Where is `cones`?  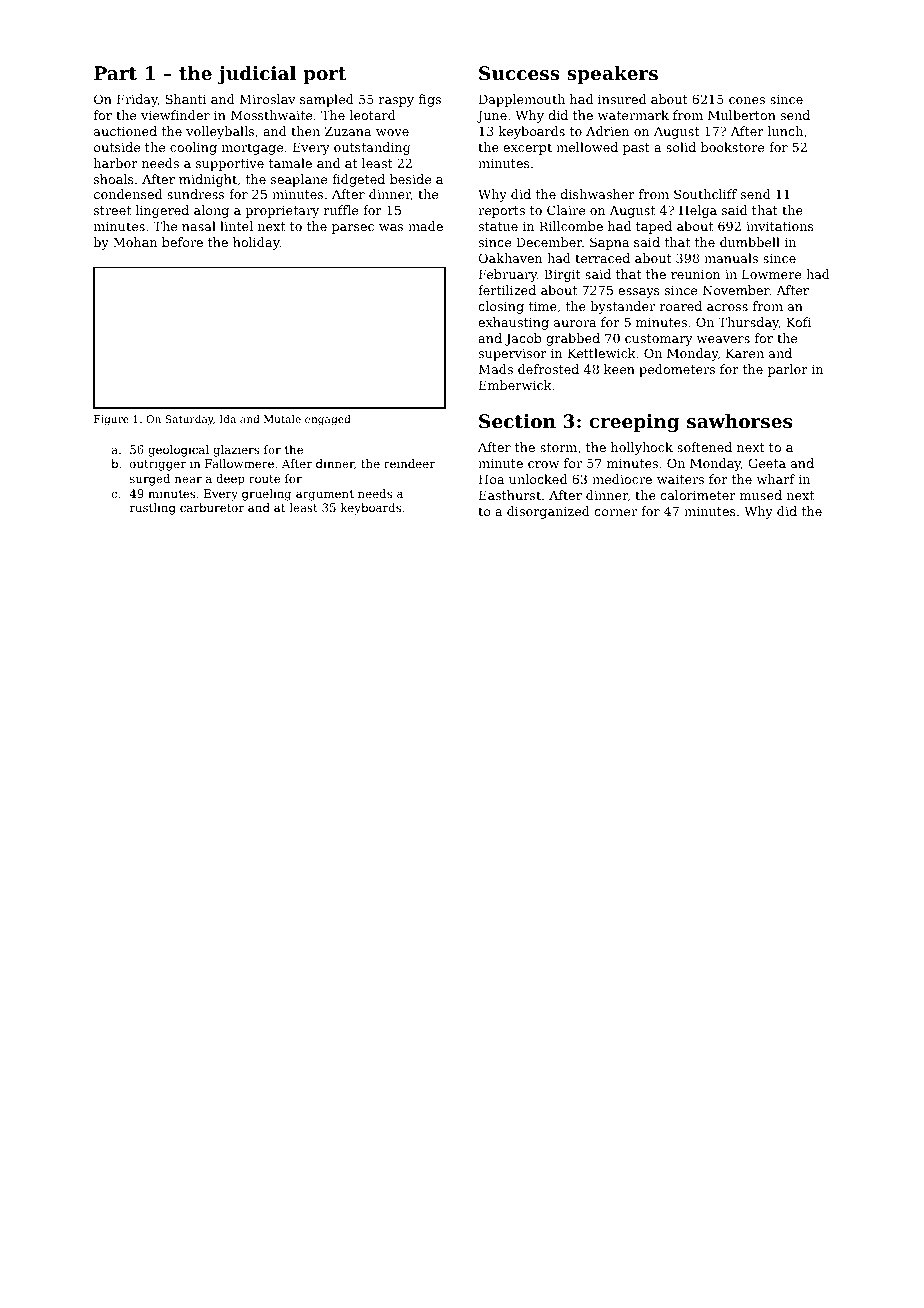 cones is located at coordinates (747, 100).
